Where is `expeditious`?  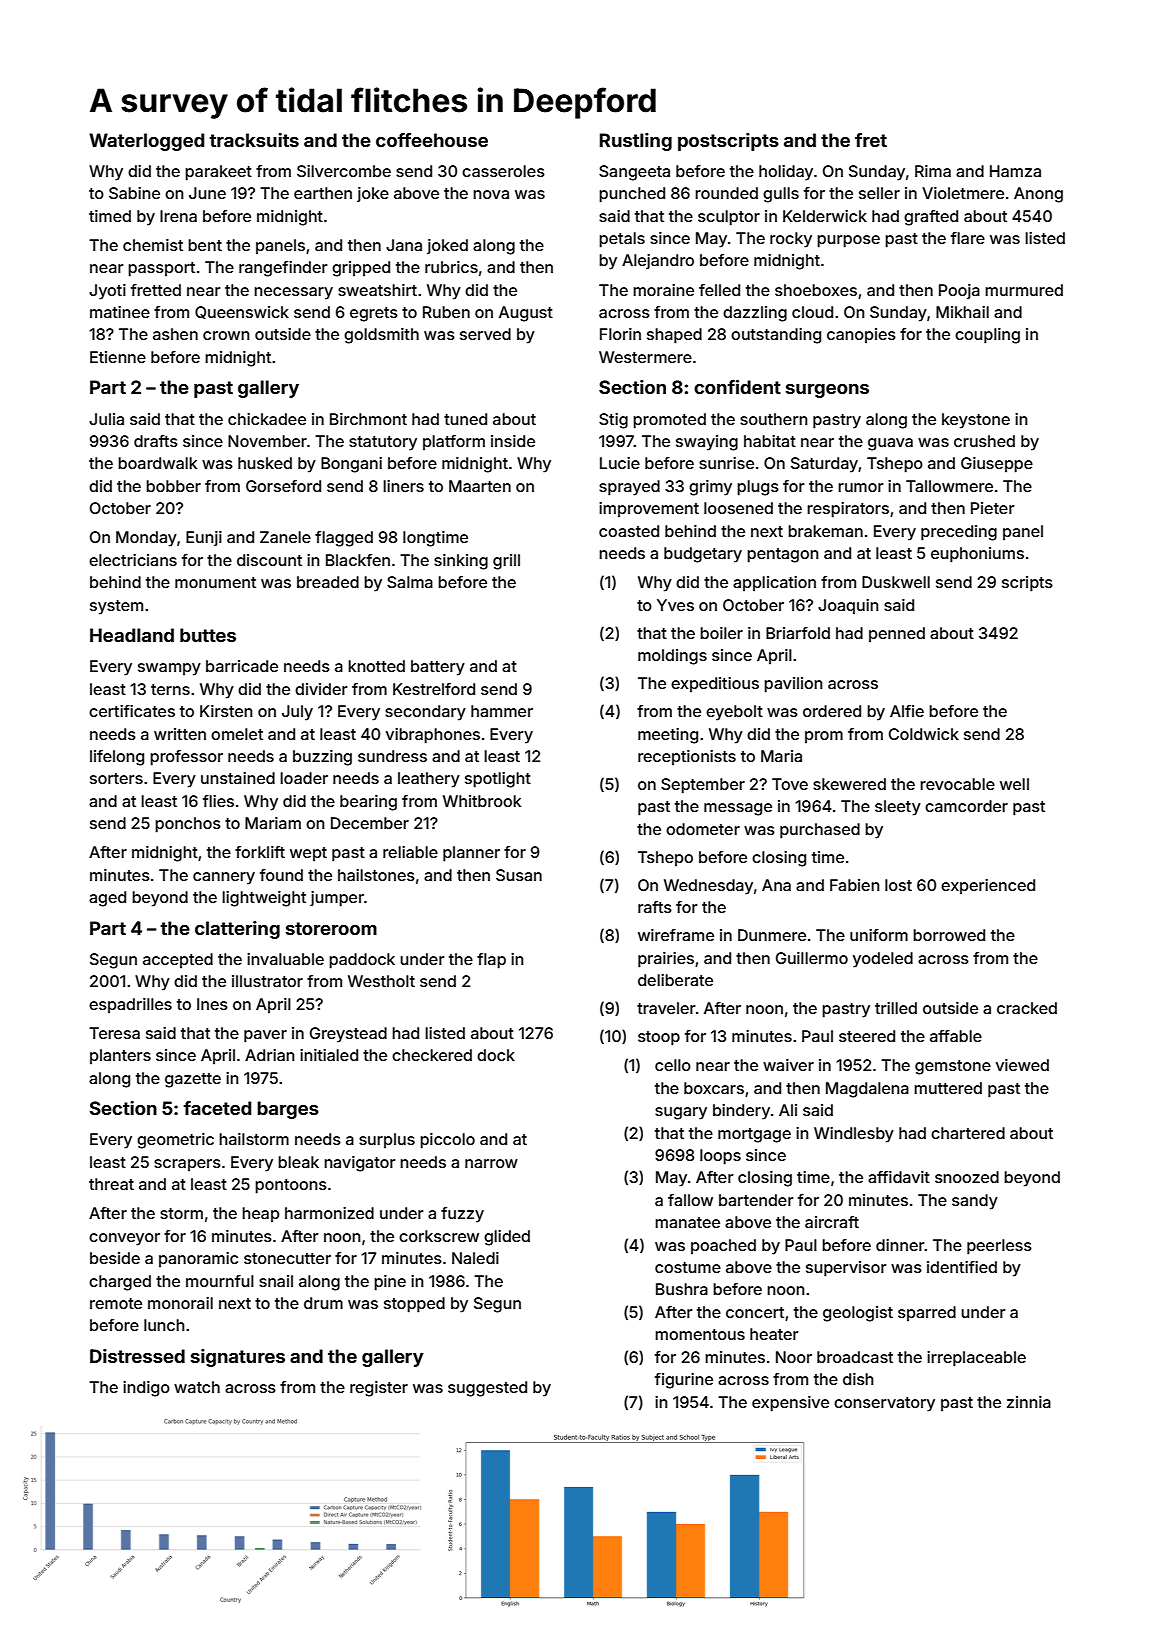
expeditious is located at coordinates (715, 684).
